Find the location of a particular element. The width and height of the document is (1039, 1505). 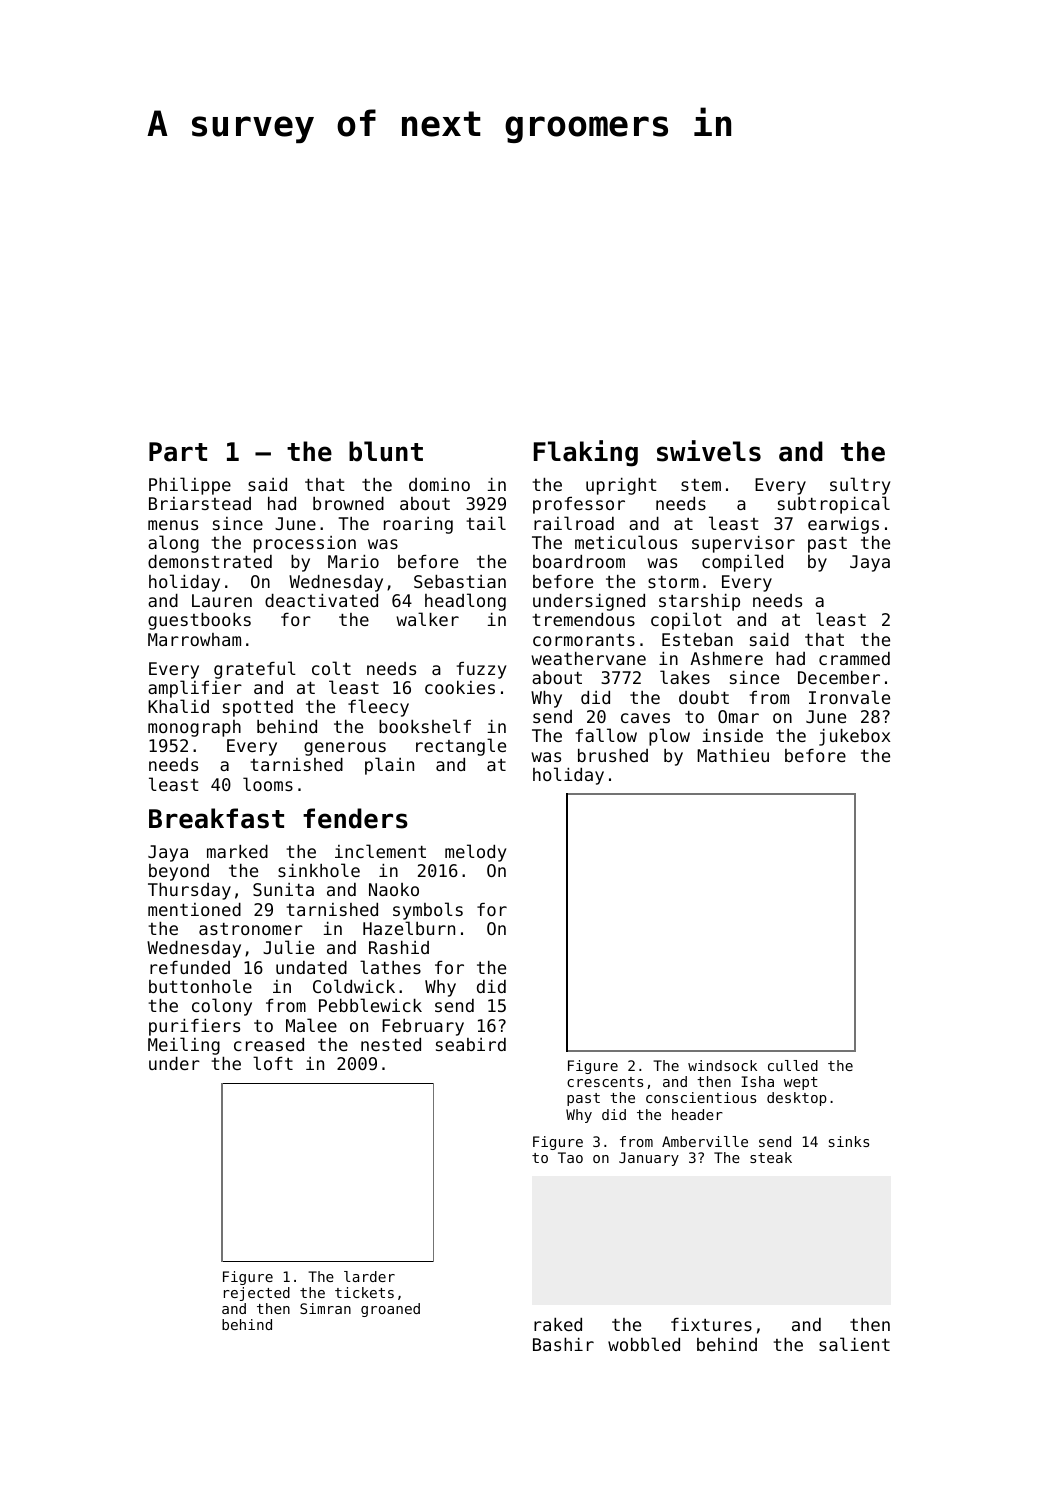

jukebox is located at coordinates (854, 737).
